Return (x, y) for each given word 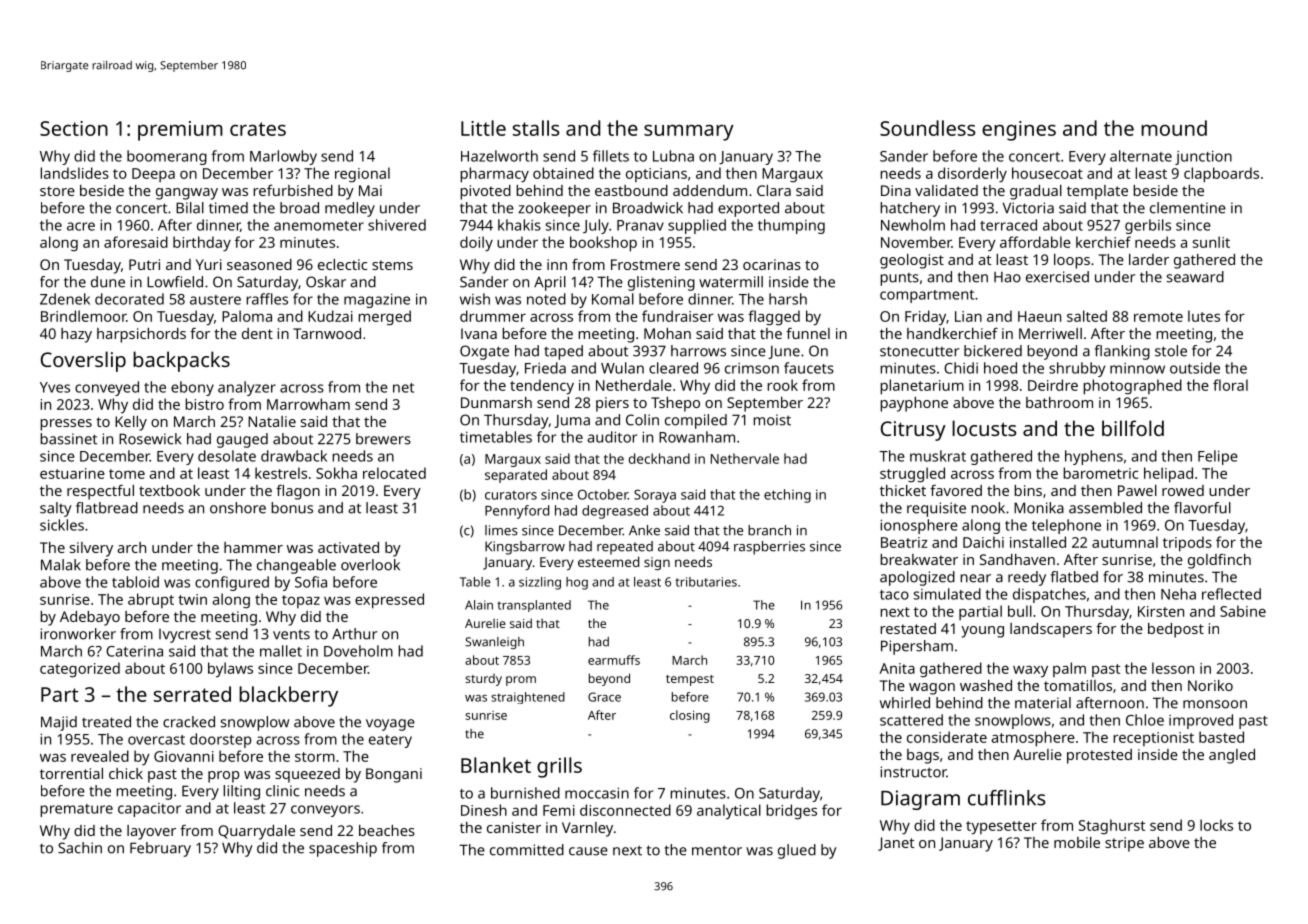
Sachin (80, 848)
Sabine (1243, 611)
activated (348, 547)
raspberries (769, 548)
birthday (202, 244)
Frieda (545, 368)
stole (1171, 351)
